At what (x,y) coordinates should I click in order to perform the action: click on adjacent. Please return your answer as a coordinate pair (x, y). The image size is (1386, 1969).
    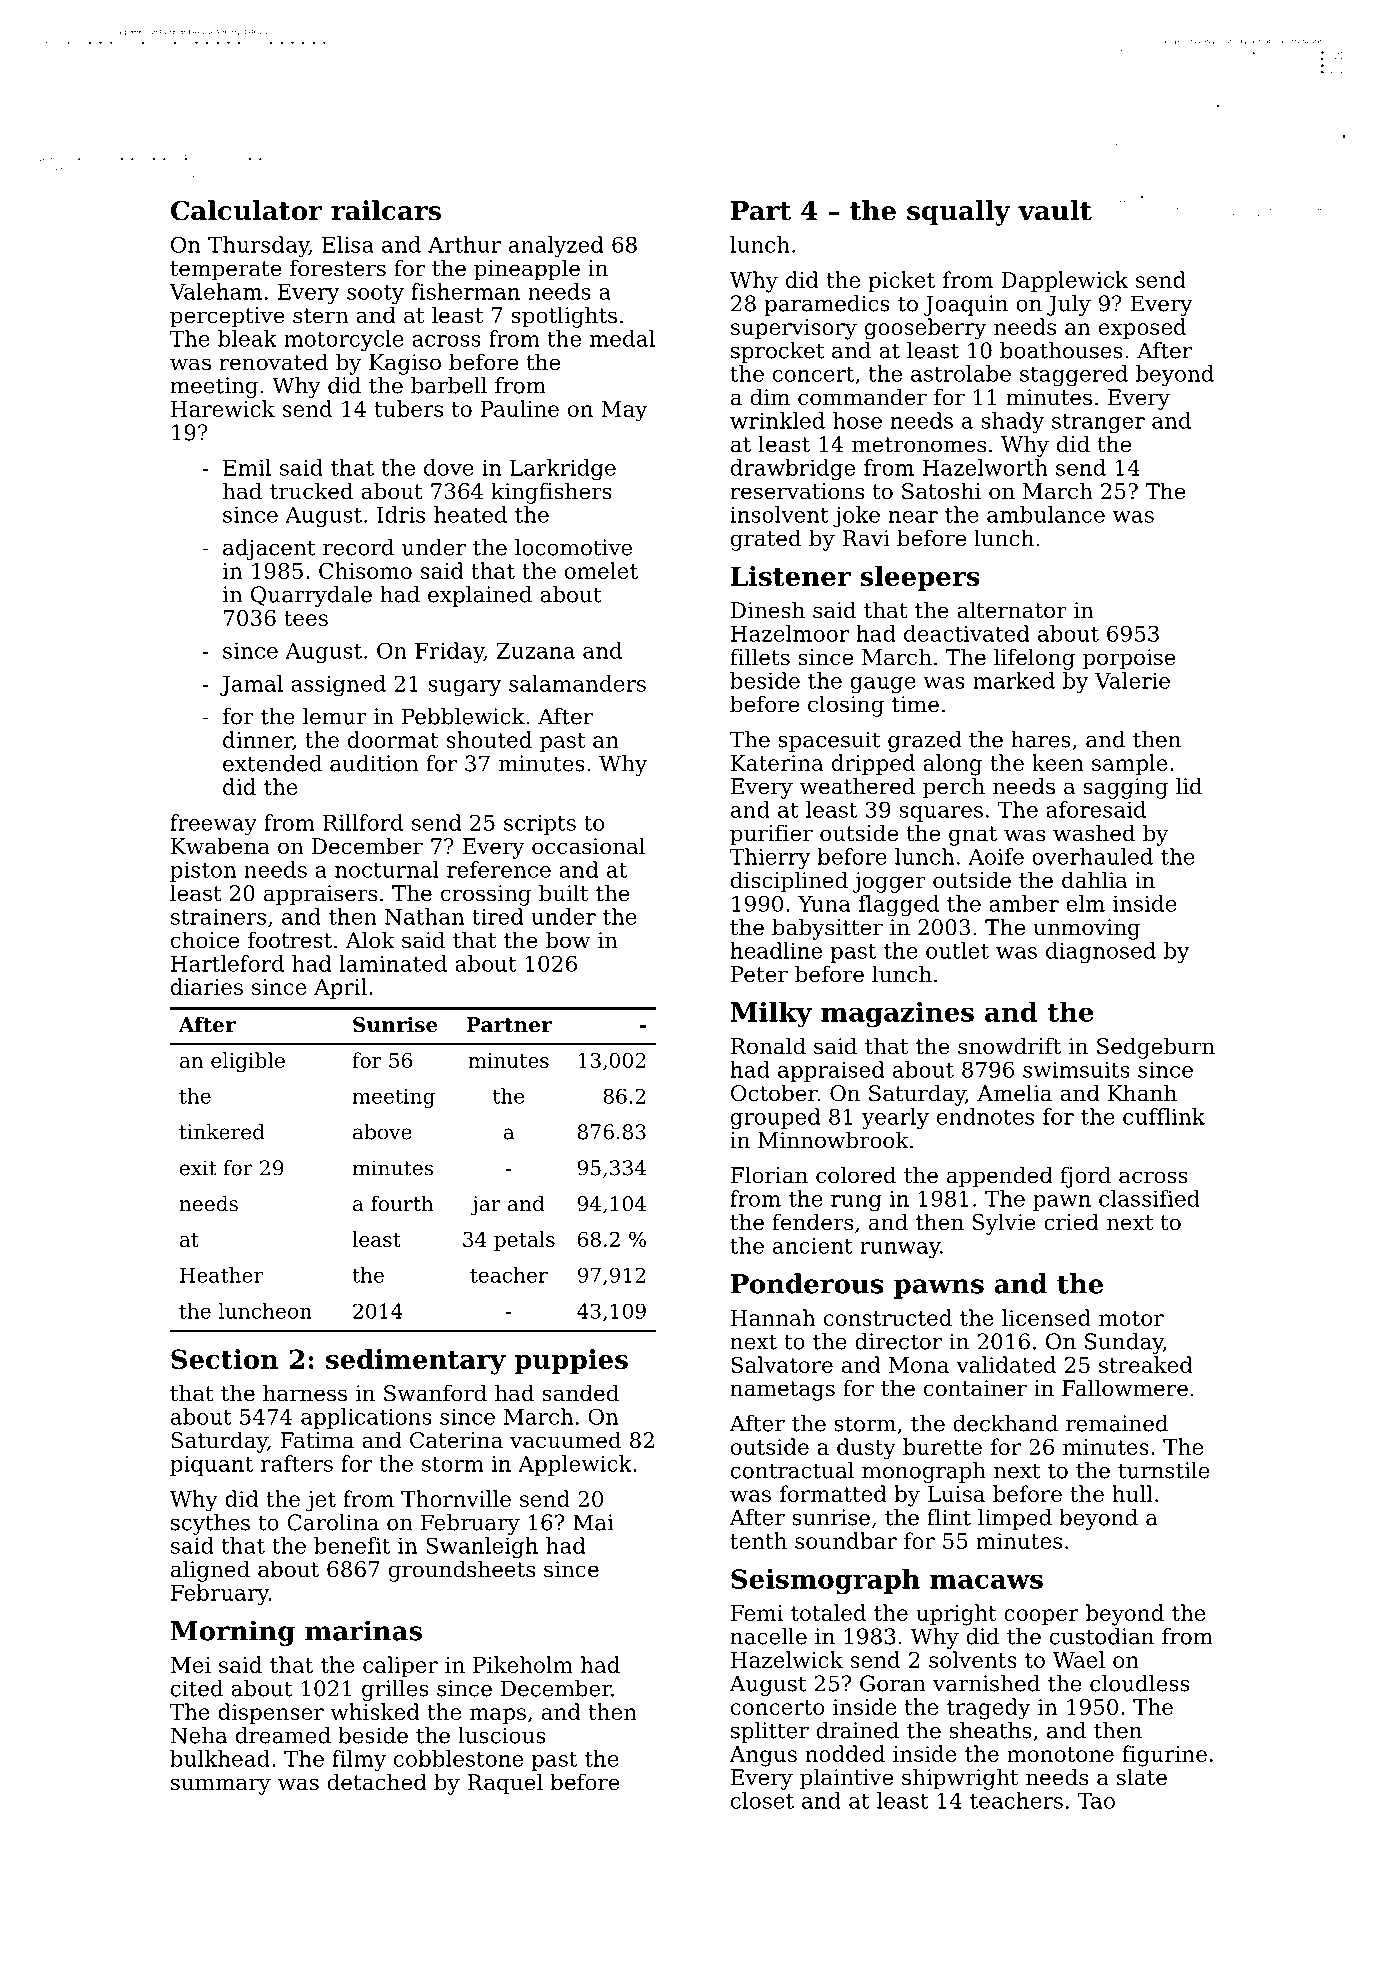
    Looking at the image, I should click on (269, 549).
